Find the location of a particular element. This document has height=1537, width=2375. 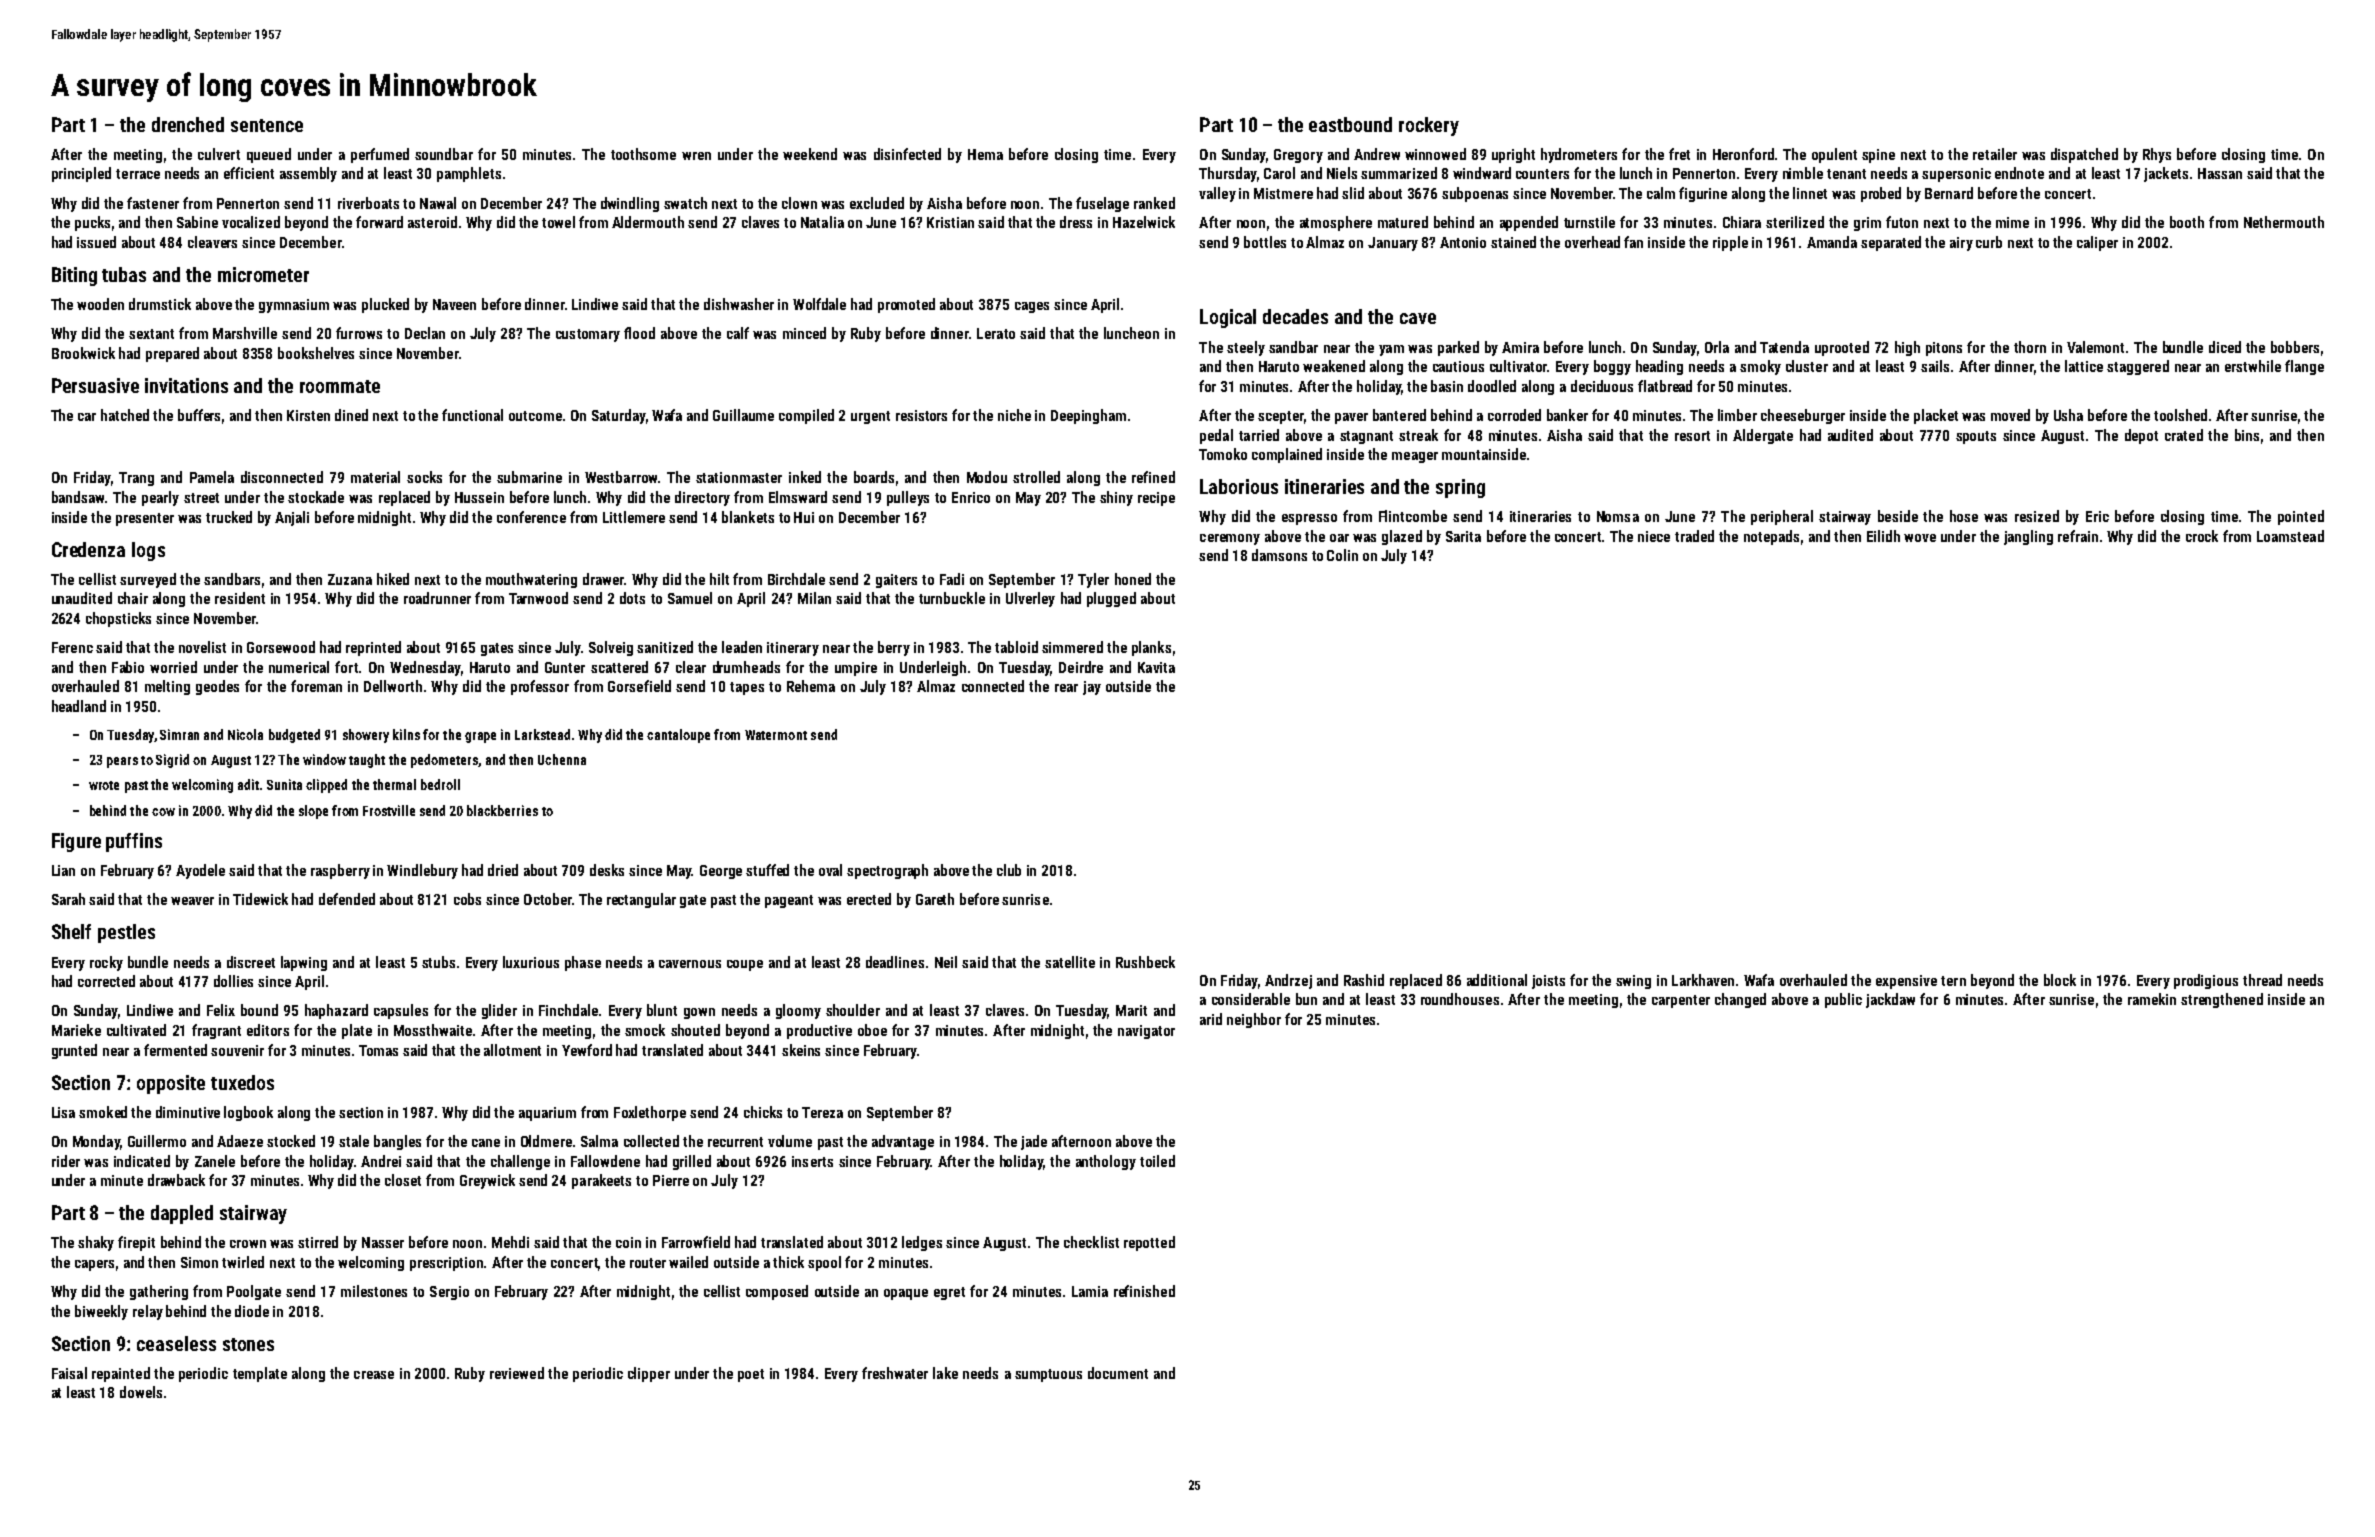

complained is located at coordinates (1287, 455).
